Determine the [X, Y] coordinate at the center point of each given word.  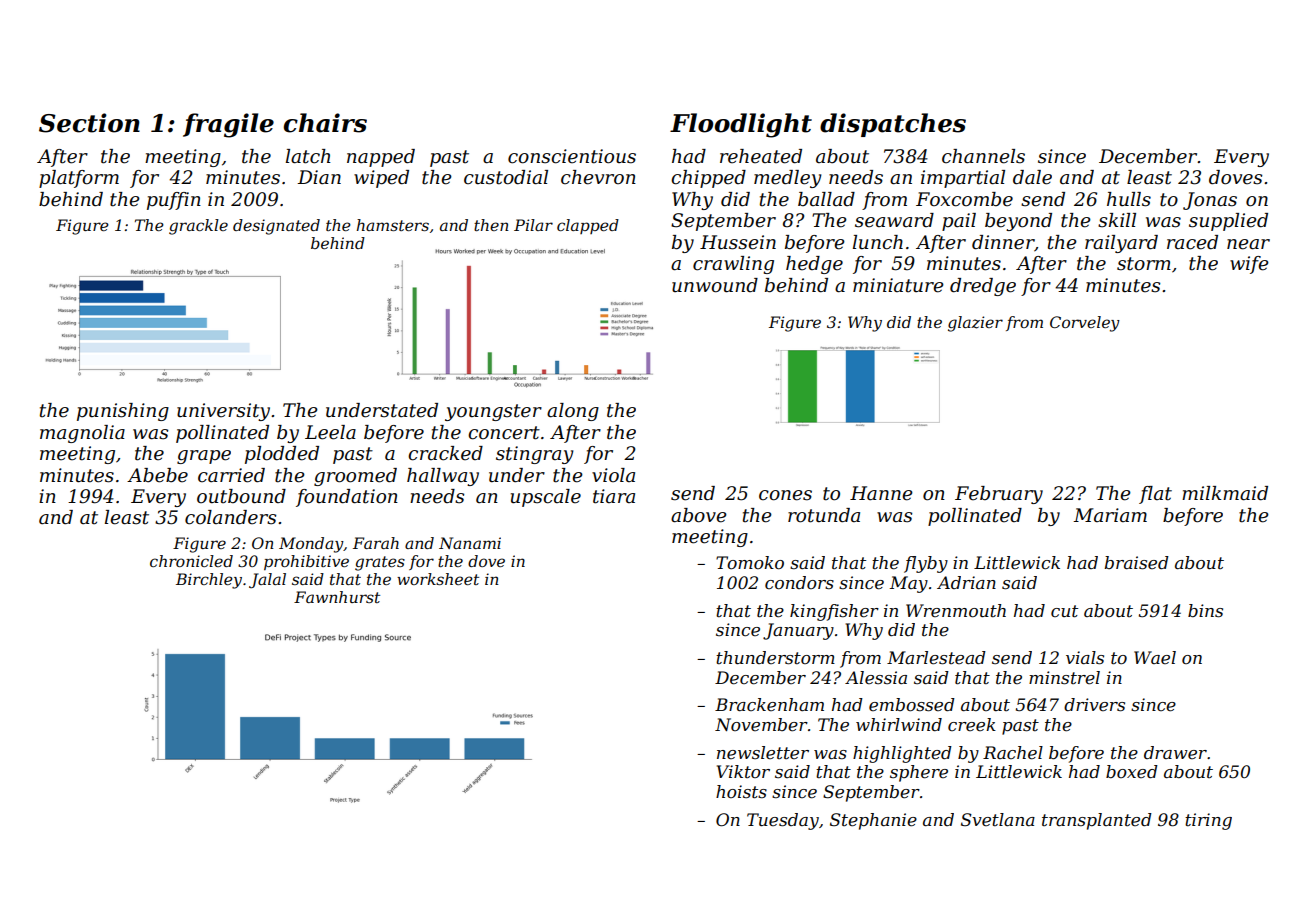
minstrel [1064, 678]
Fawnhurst [337, 597]
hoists [741, 792]
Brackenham [769, 704]
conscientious [572, 156]
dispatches [893, 125]
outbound [241, 496]
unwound [715, 285]
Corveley [1085, 324]
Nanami [470, 543]
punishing [123, 412]
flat [1155, 495]
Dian [319, 177]
